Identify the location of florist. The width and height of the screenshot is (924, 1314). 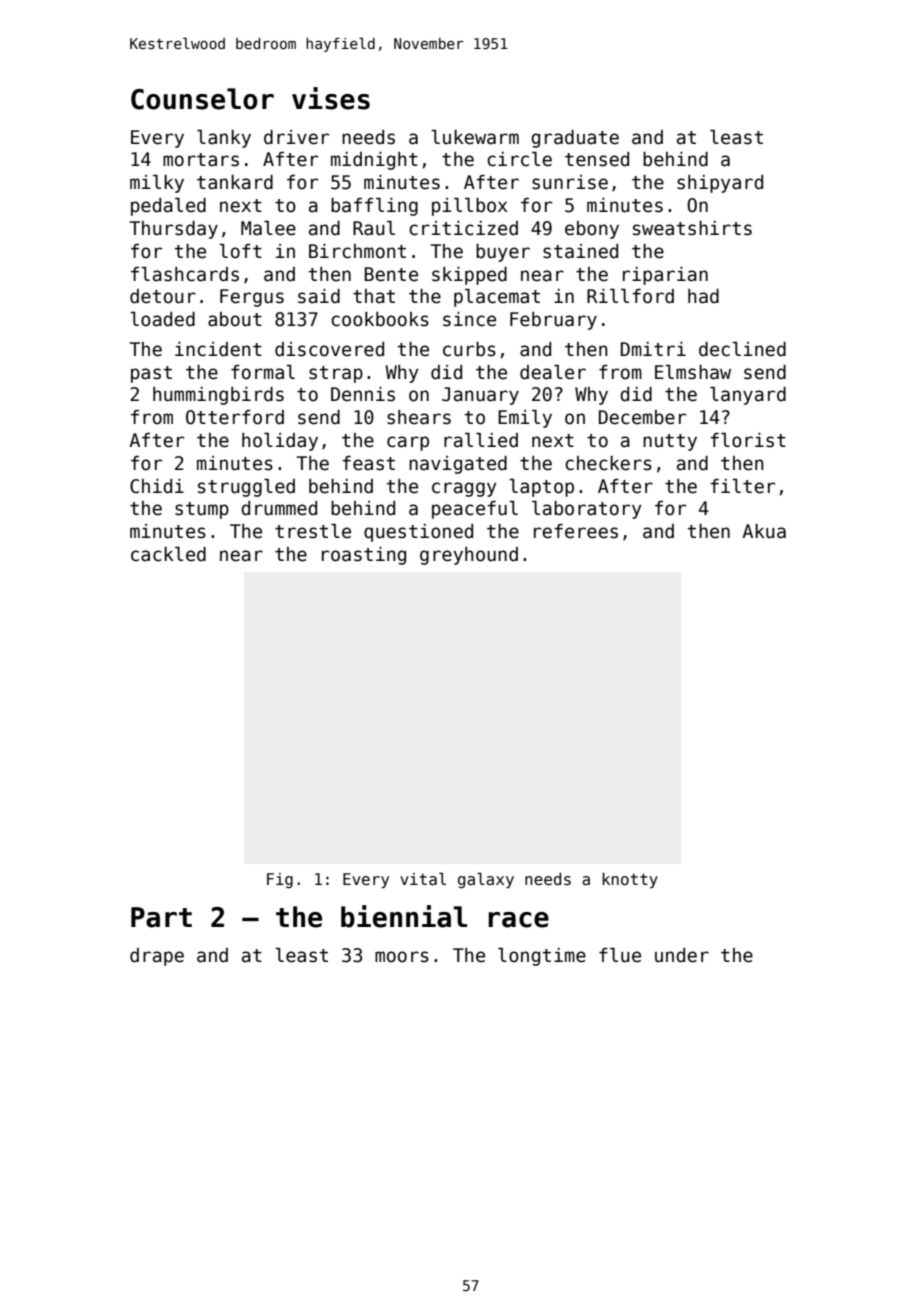
(748, 440).
